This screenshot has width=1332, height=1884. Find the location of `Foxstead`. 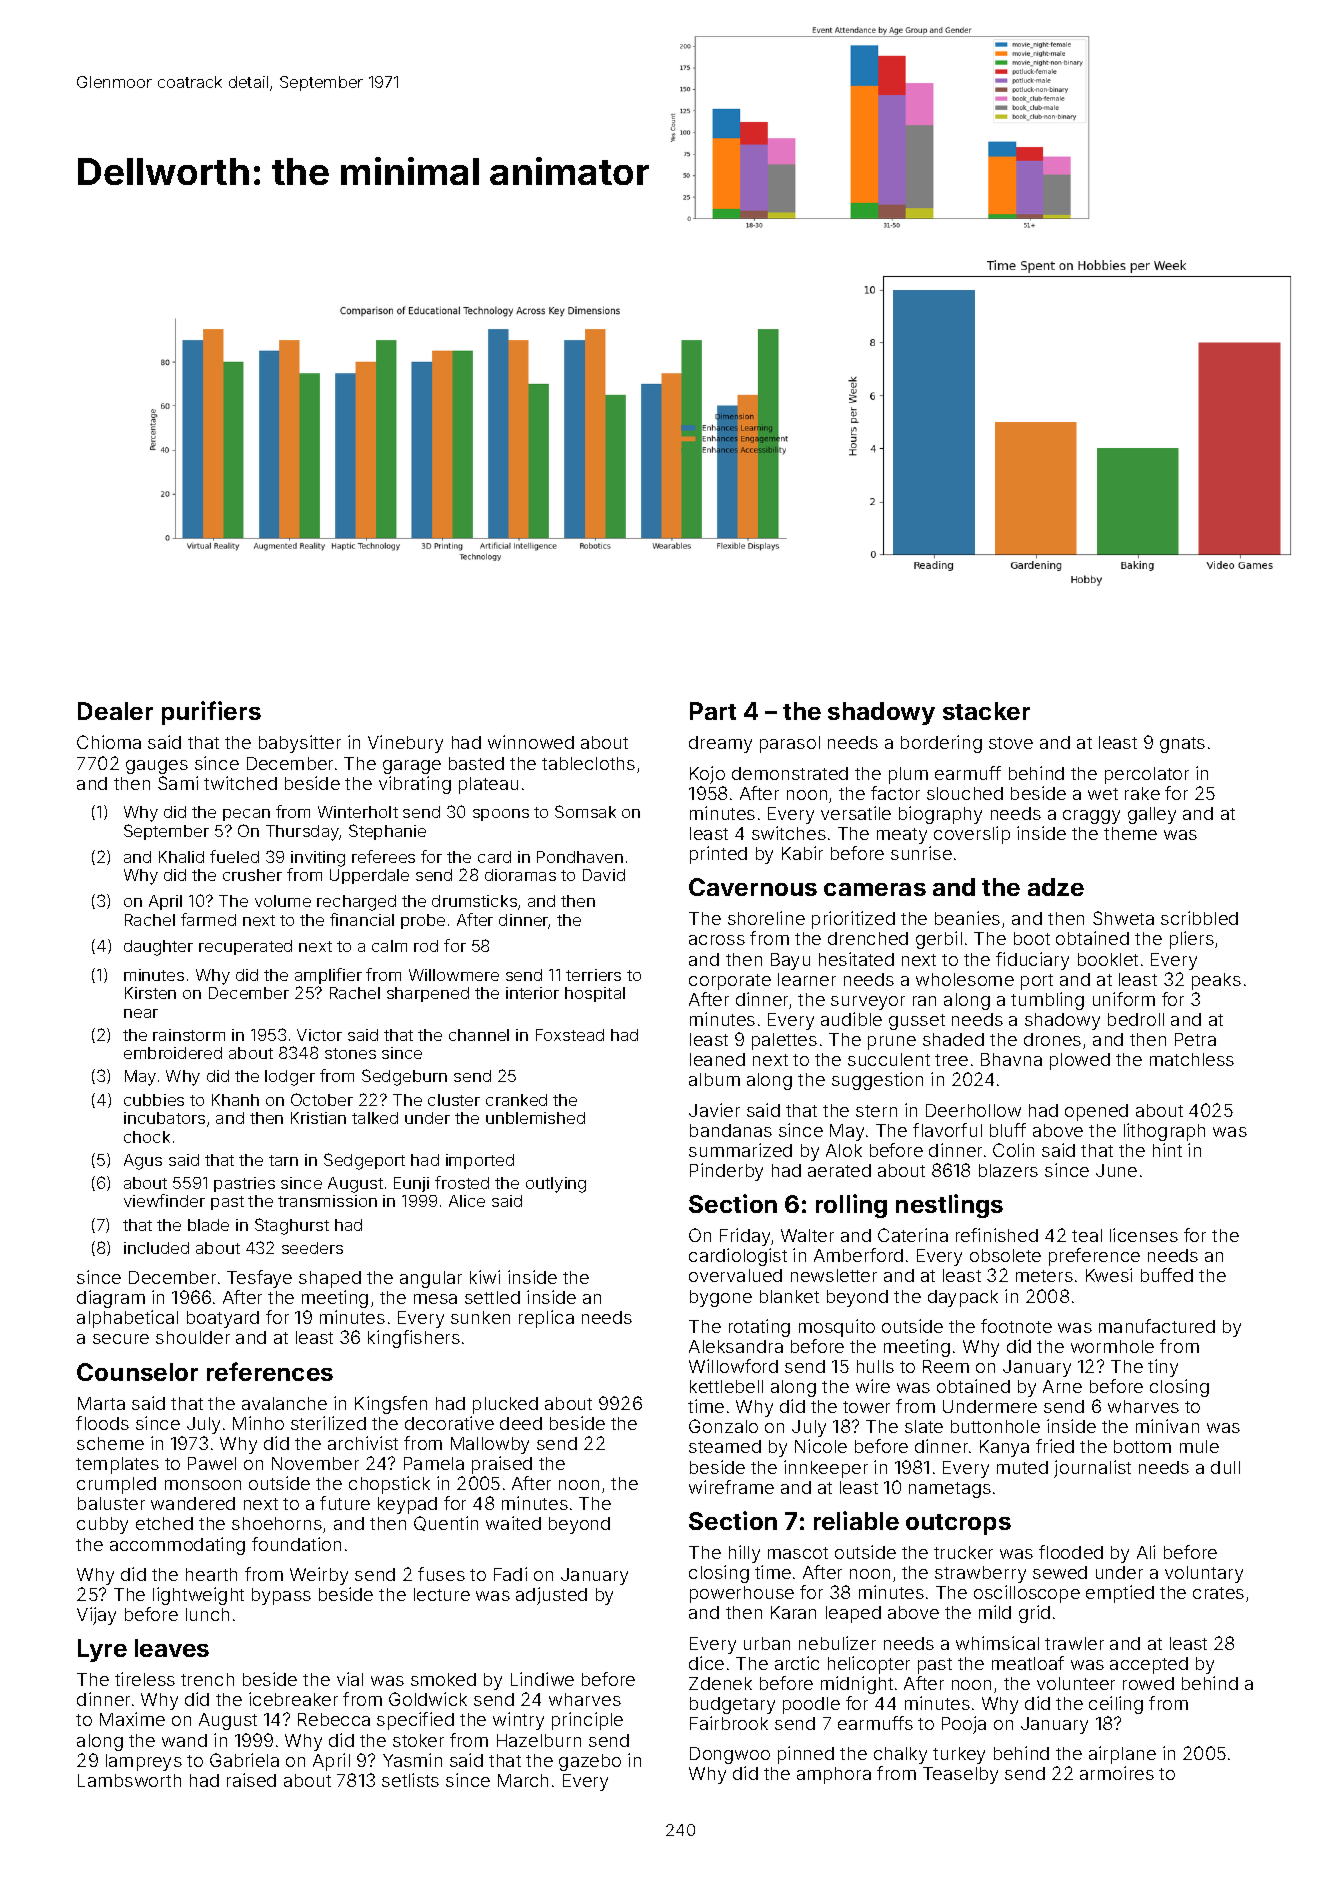

Foxstead is located at coordinates (570, 1035).
